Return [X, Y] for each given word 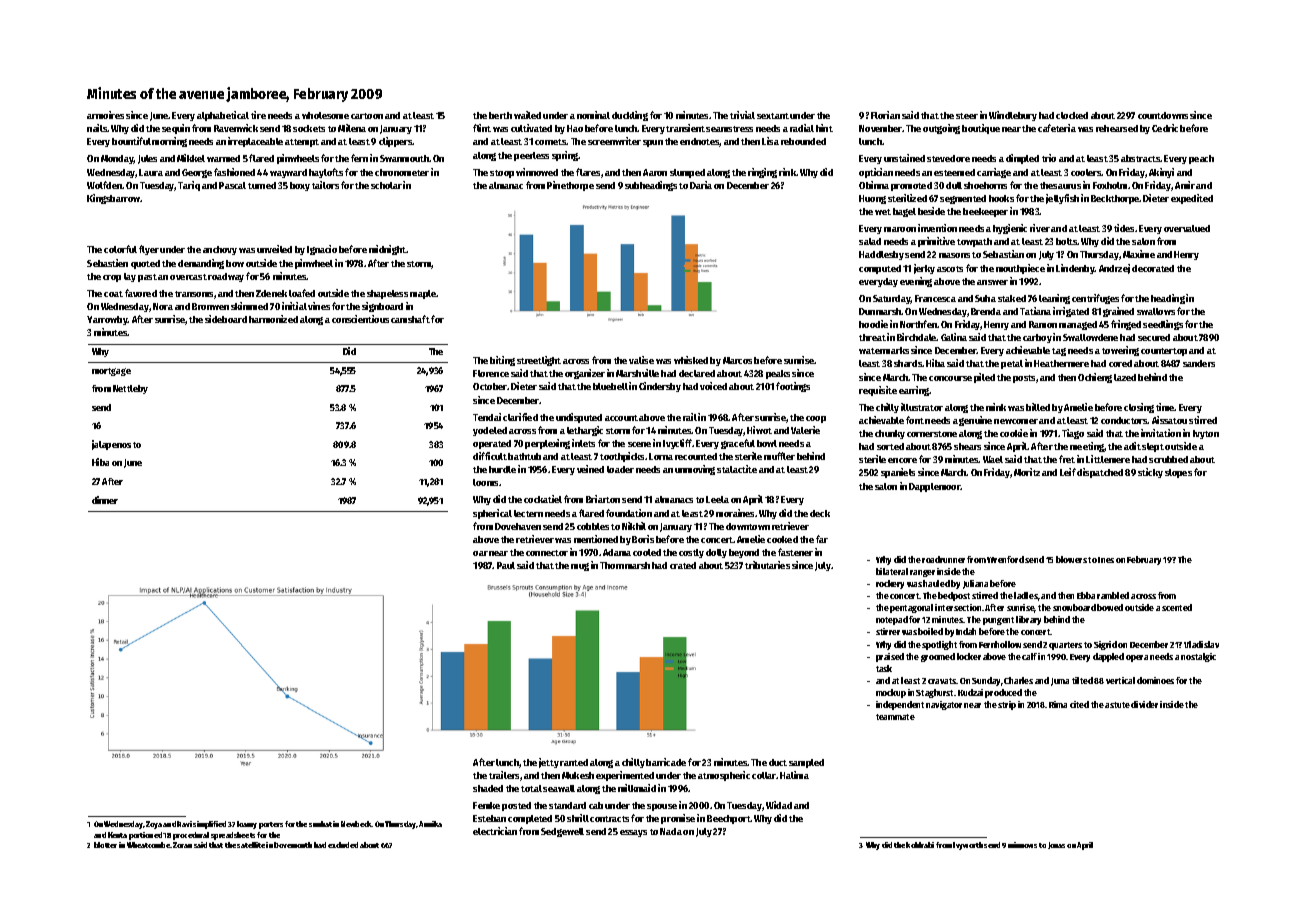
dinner [105, 500]
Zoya [154, 825]
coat [113, 294]
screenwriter [614, 141]
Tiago [1073, 434]
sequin [176, 129]
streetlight [539, 361]
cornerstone [932, 434]
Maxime [1139, 254]
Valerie [805, 430]
